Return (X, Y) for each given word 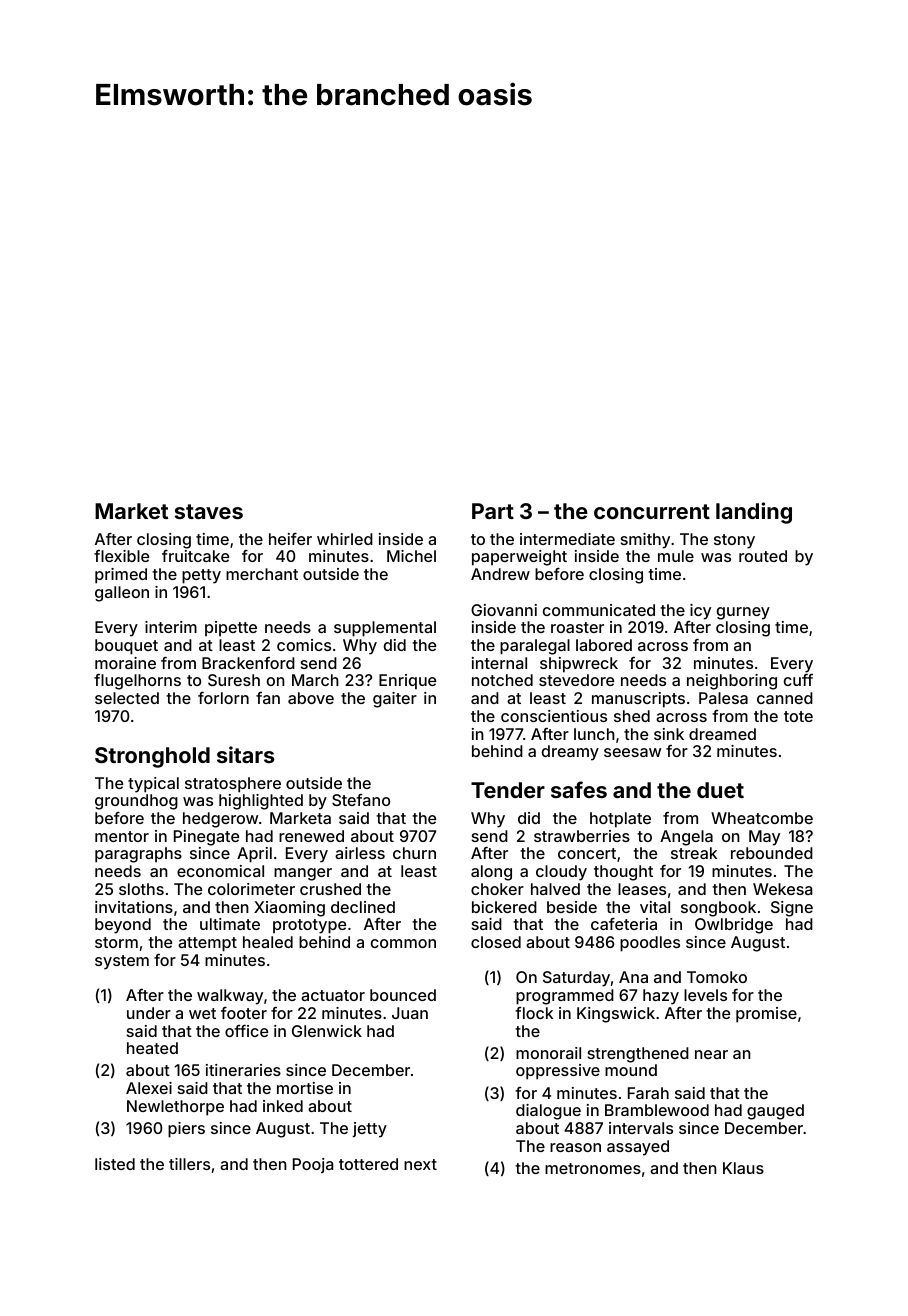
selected (127, 698)
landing (754, 513)
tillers (189, 1164)
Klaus (743, 1168)
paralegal (535, 647)
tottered (368, 1164)
